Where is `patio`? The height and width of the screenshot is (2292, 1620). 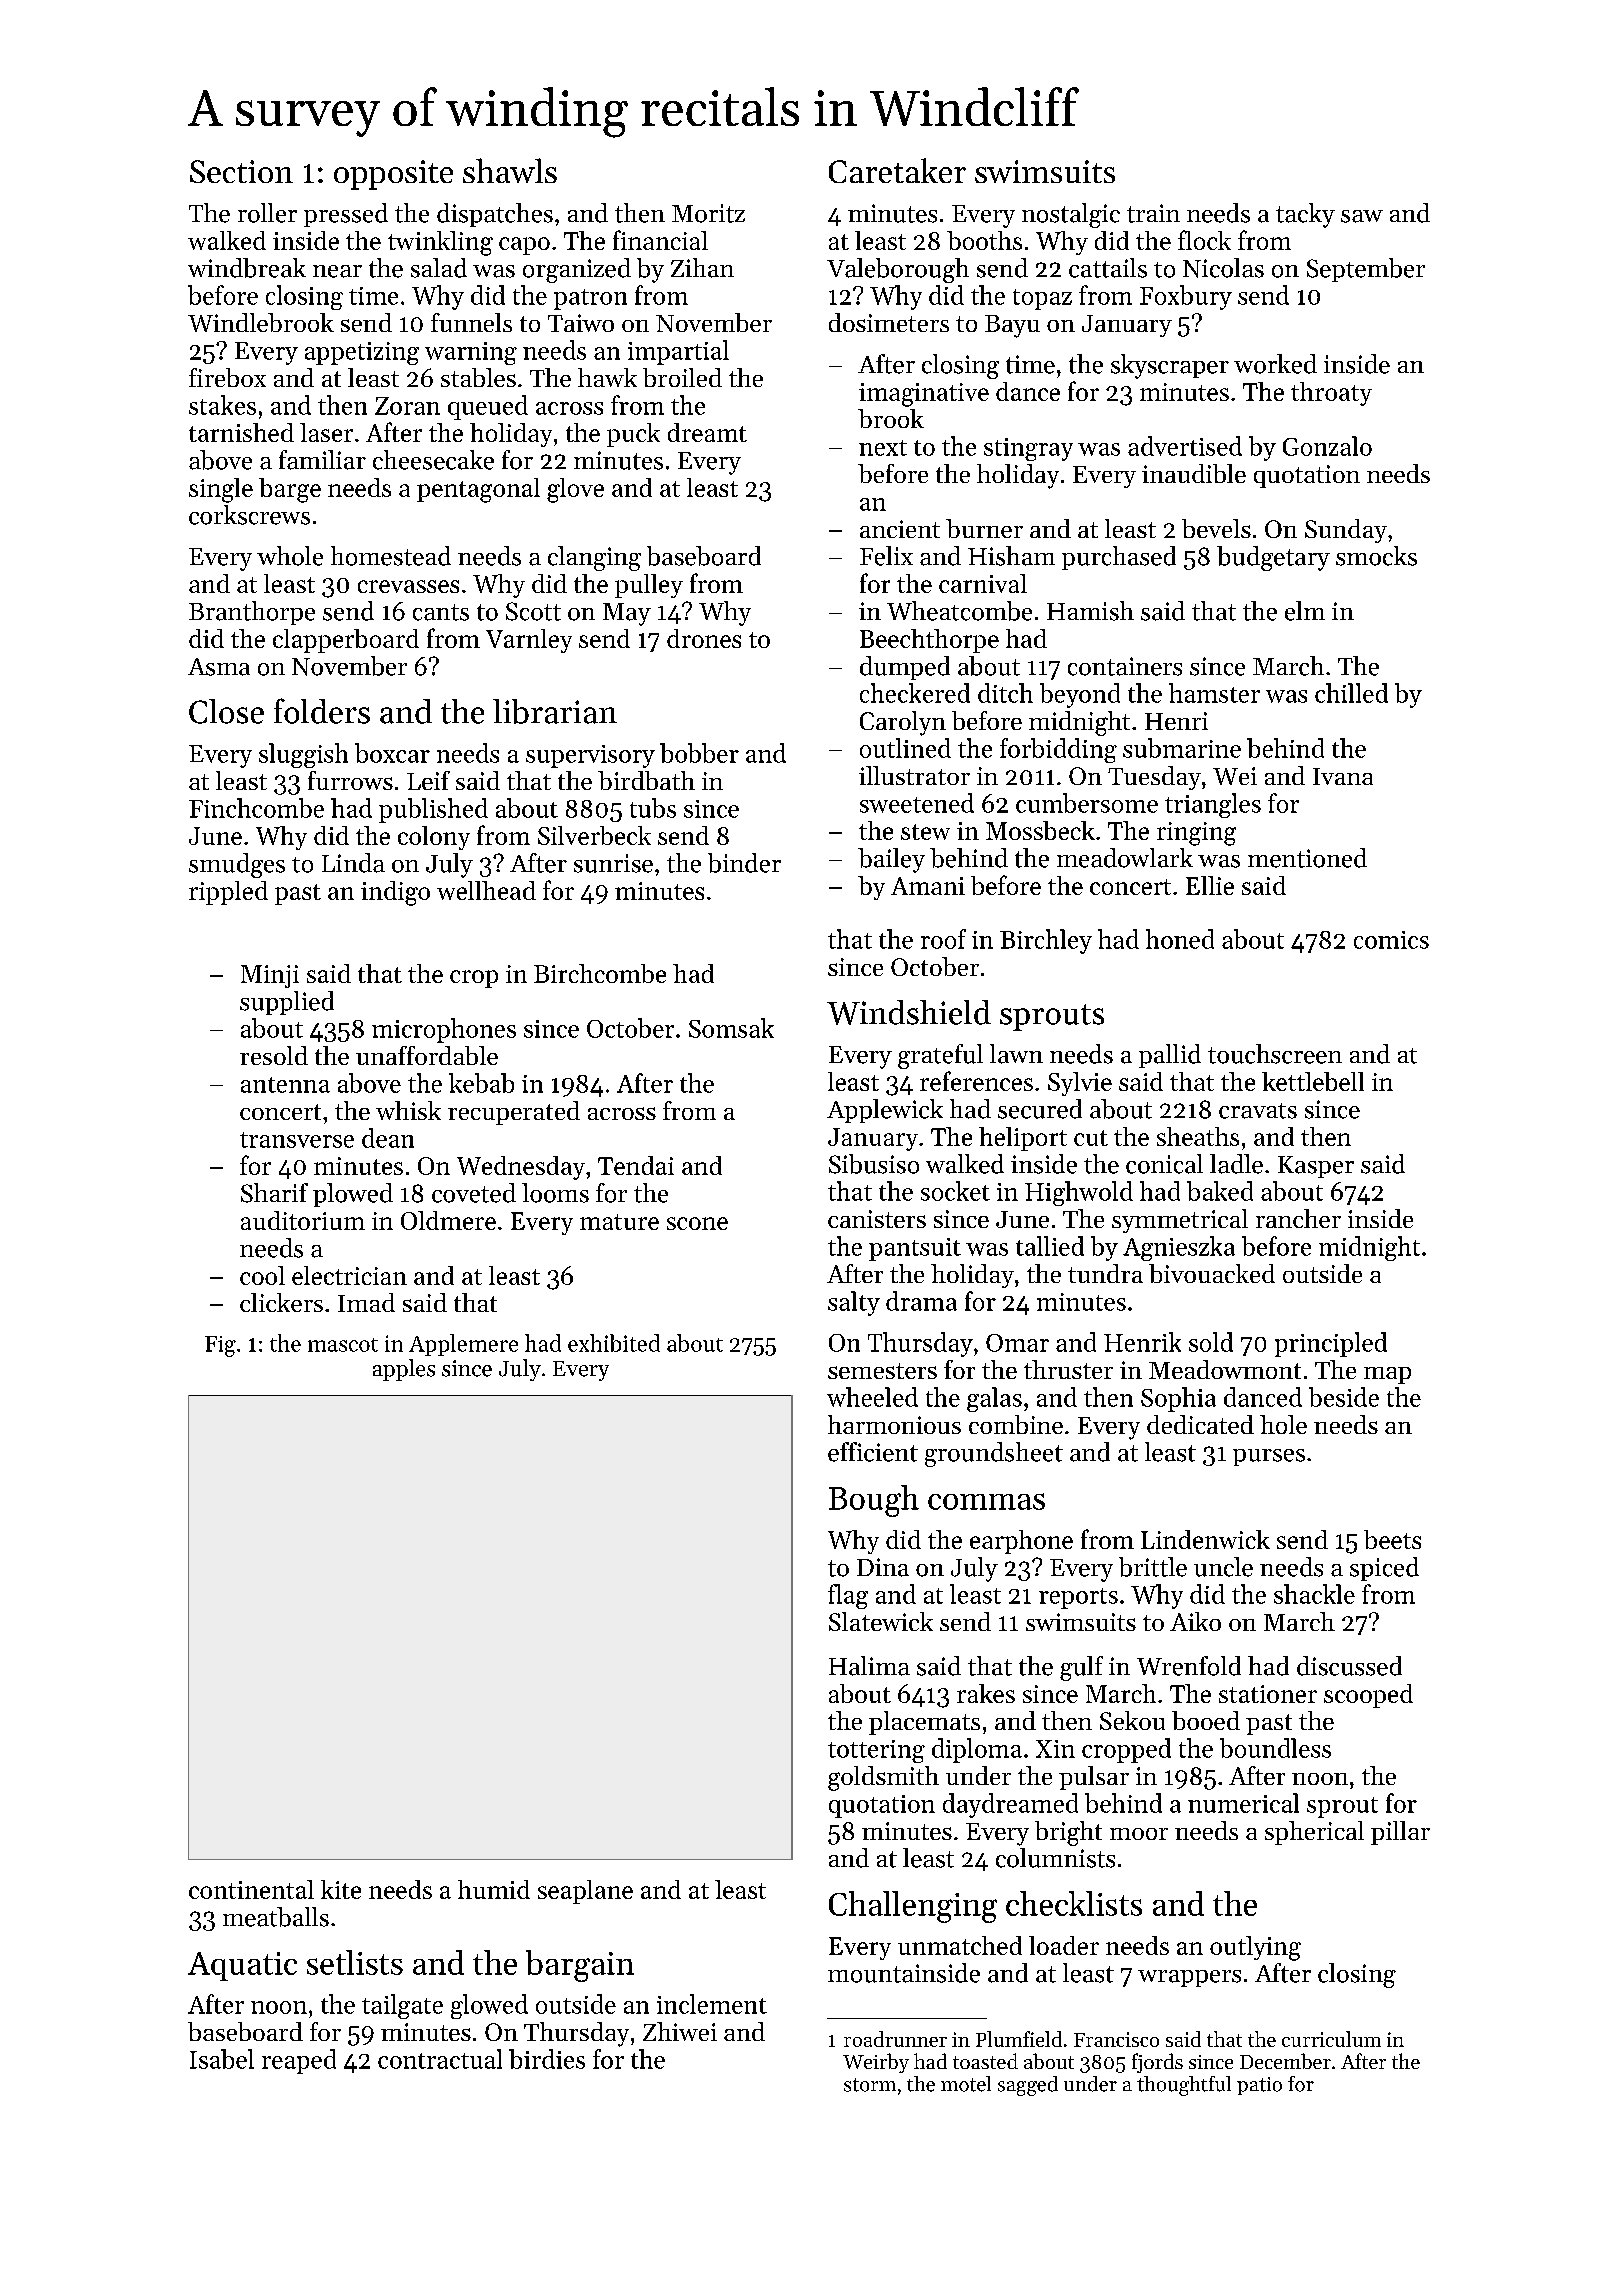 patio is located at coordinates (1259, 2086).
